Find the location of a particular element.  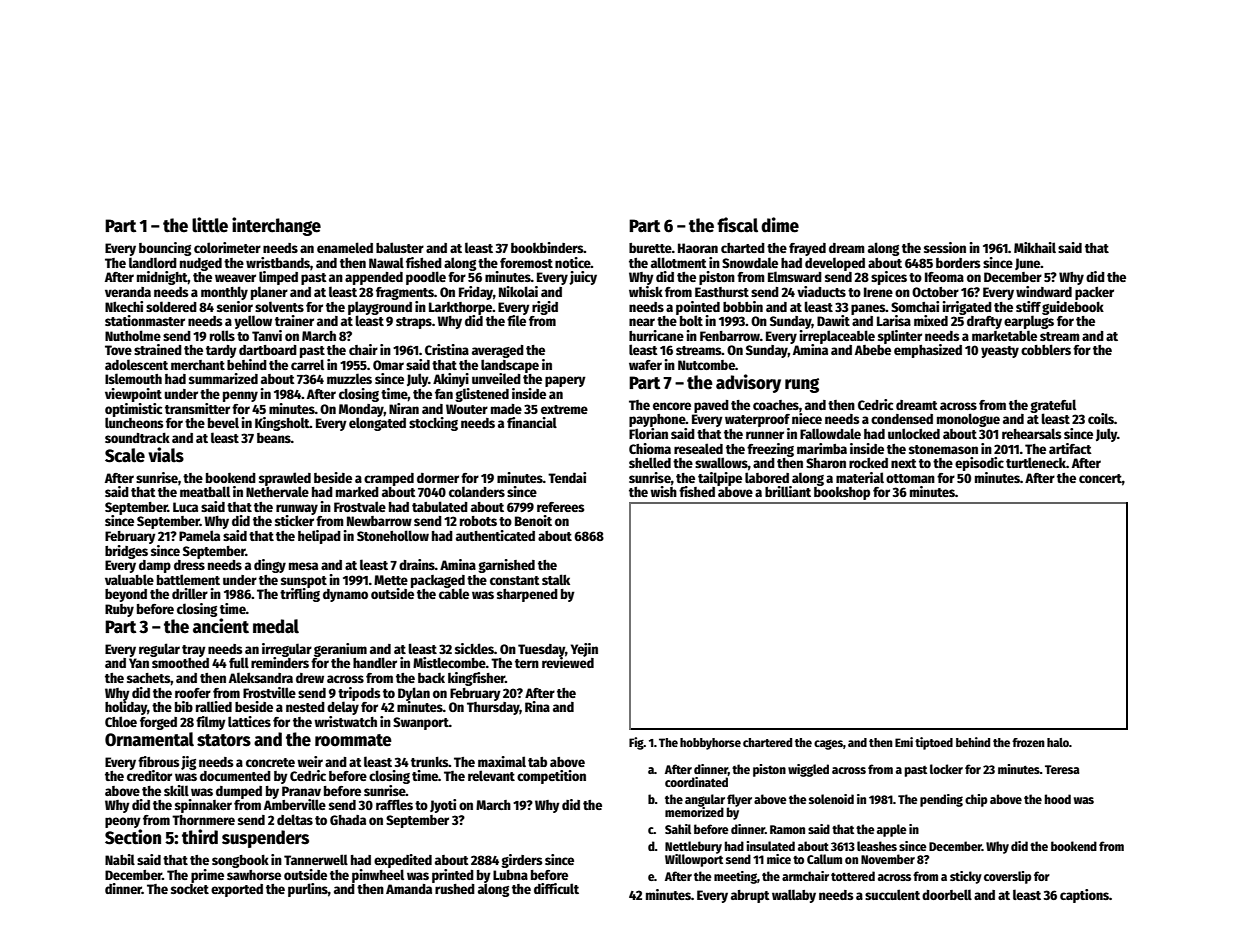

tailpipe is located at coordinates (720, 479).
